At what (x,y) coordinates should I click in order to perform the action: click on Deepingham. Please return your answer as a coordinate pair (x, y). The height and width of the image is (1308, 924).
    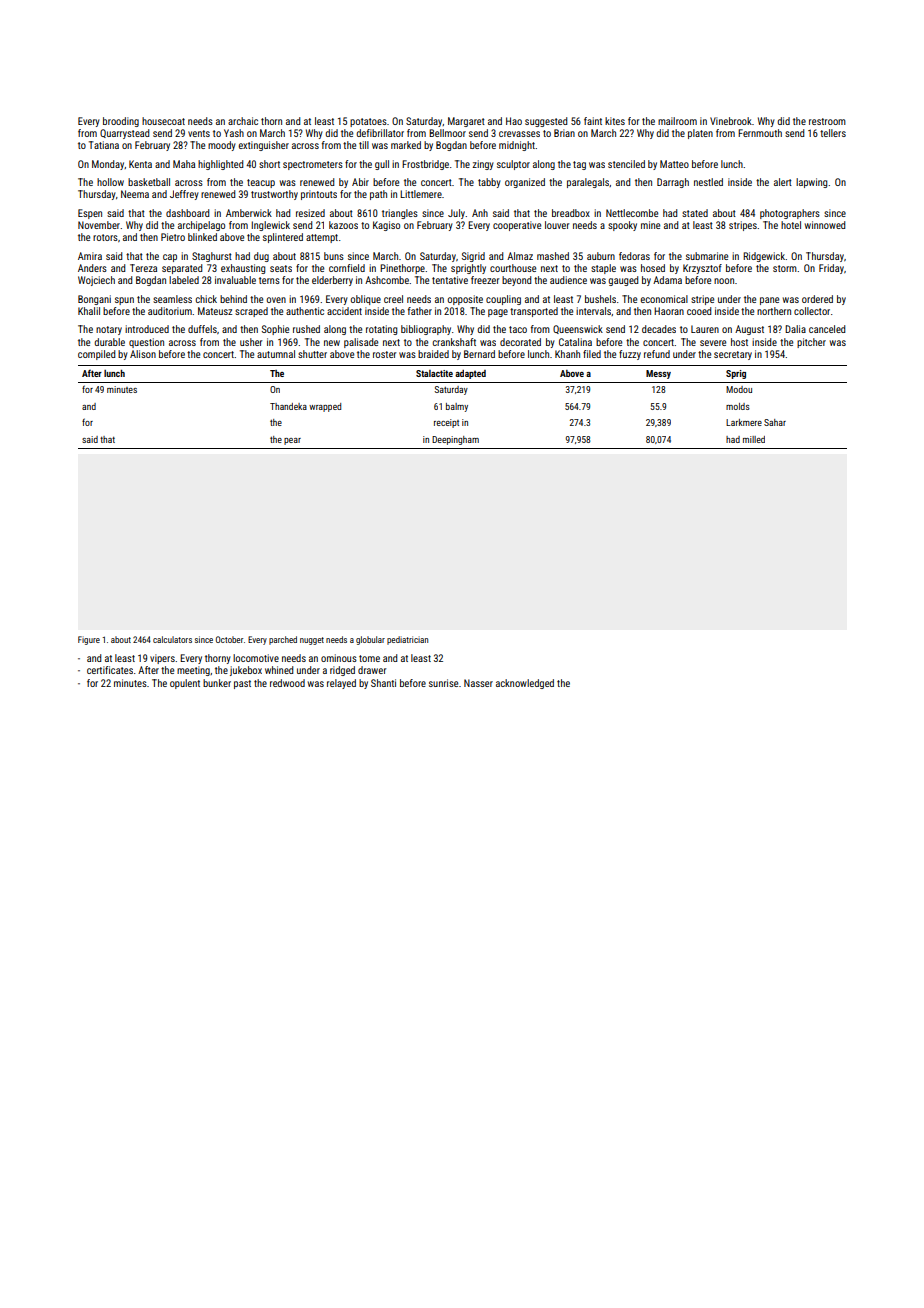
    Looking at the image, I should click on (455, 440).
